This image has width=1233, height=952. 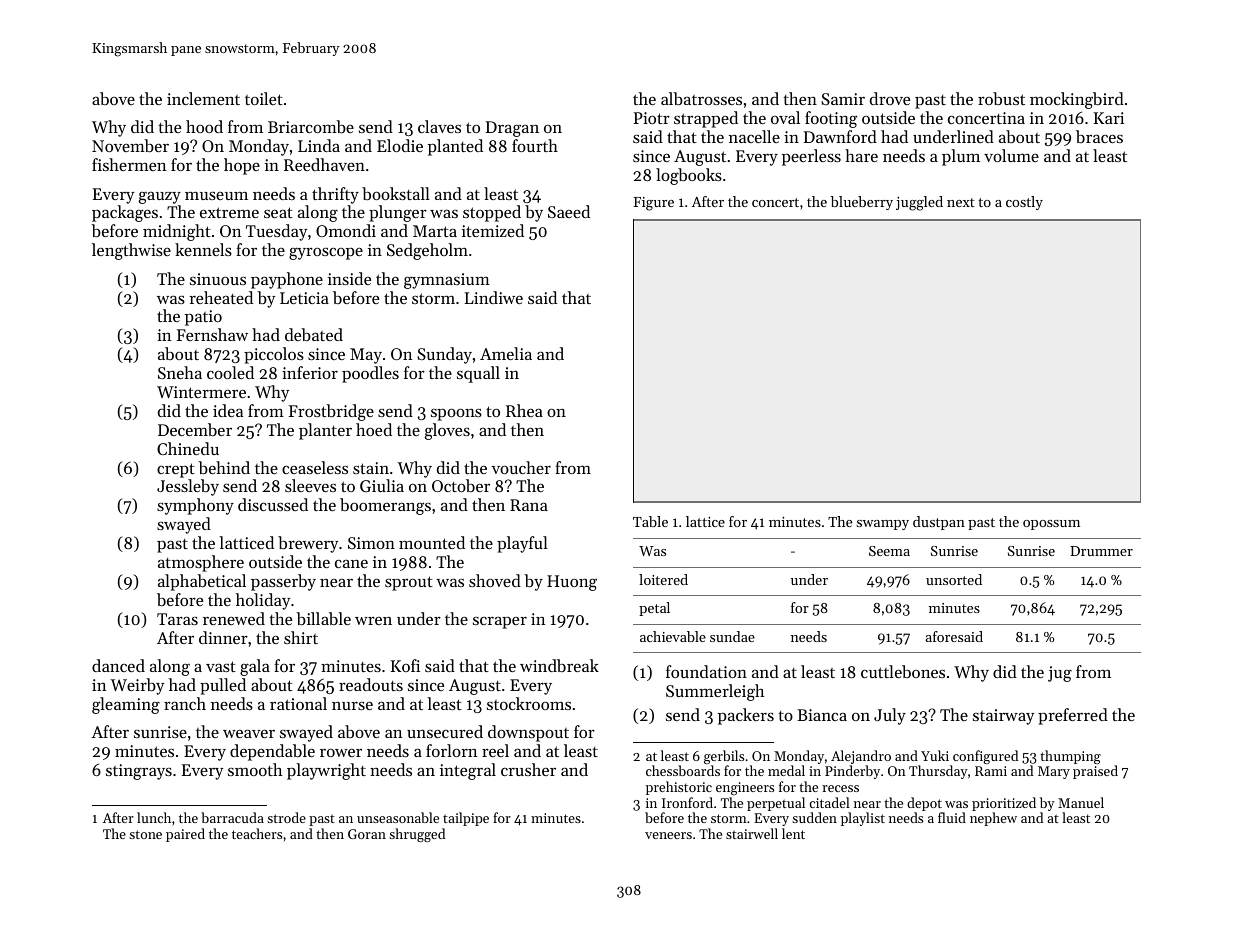 What do you see at coordinates (466, 819) in the image?
I see `tailpipe` at bounding box center [466, 819].
